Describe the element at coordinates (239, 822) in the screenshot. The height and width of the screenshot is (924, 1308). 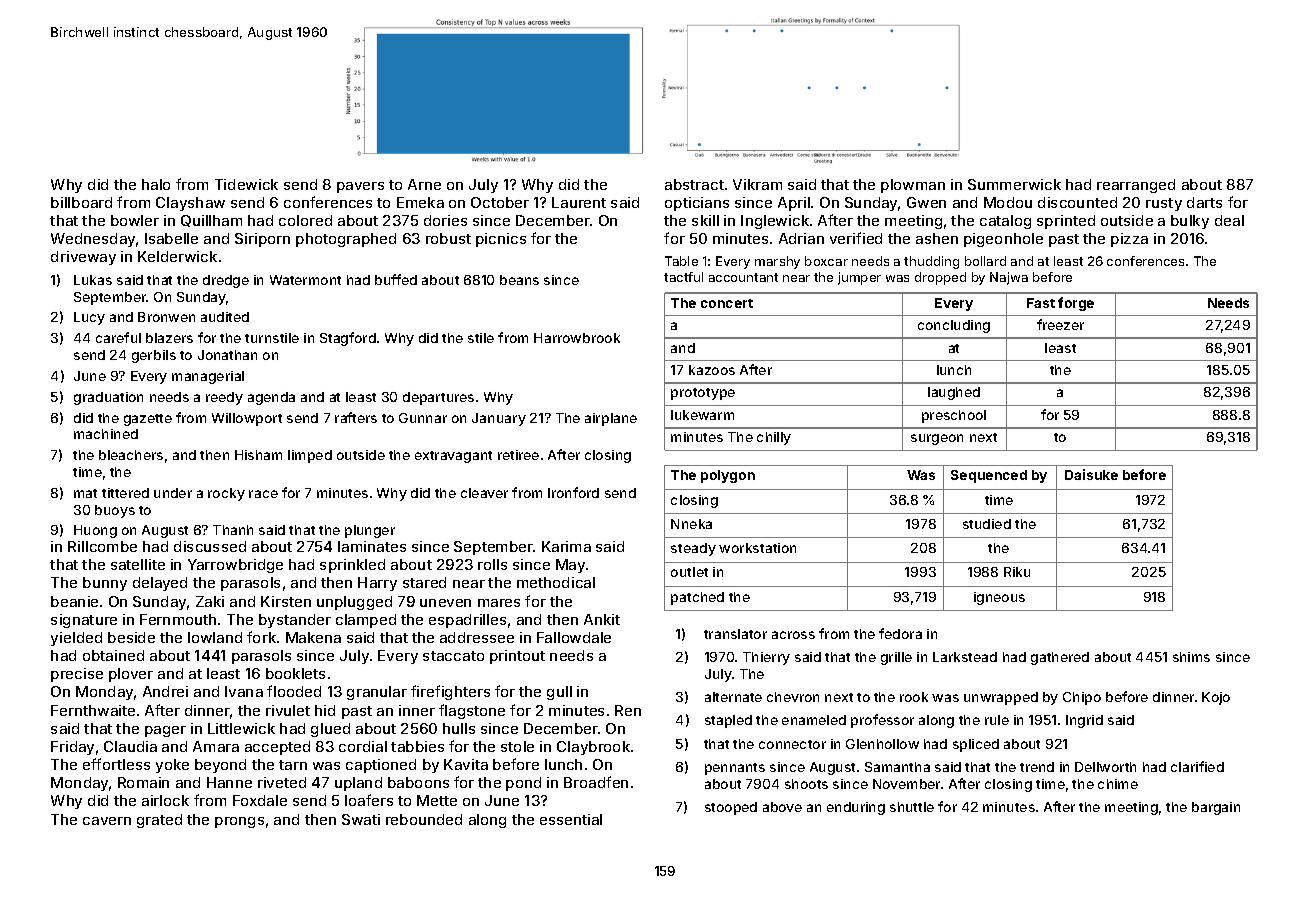
I see `prongs` at that location.
